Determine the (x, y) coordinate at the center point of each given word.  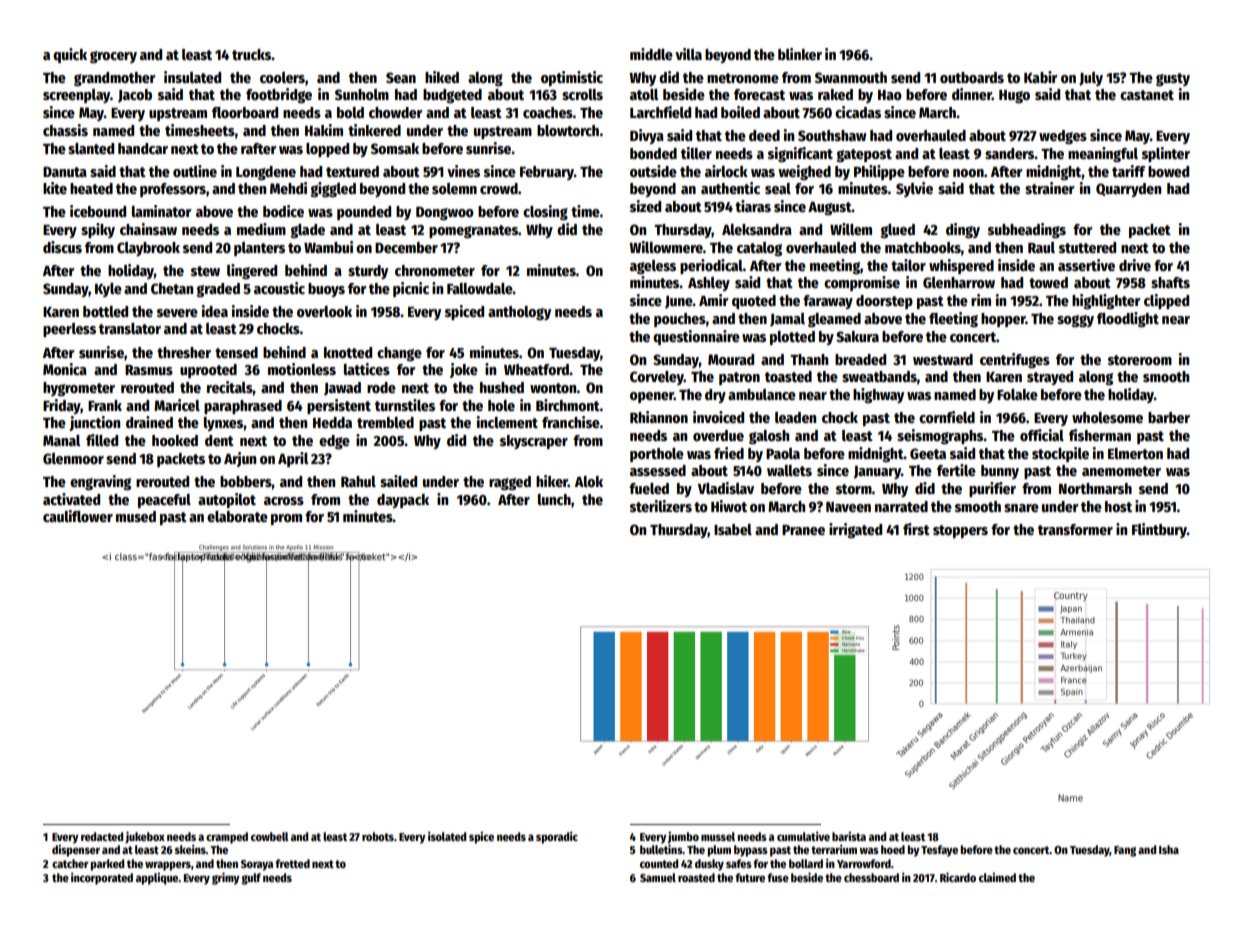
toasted (788, 376)
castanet (1147, 95)
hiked (442, 77)
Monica (65, 369)
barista (849, 836)
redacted (102, 836)
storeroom (1140, 360)
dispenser (76, 850)
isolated (447, 836)
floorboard (245, 112)
